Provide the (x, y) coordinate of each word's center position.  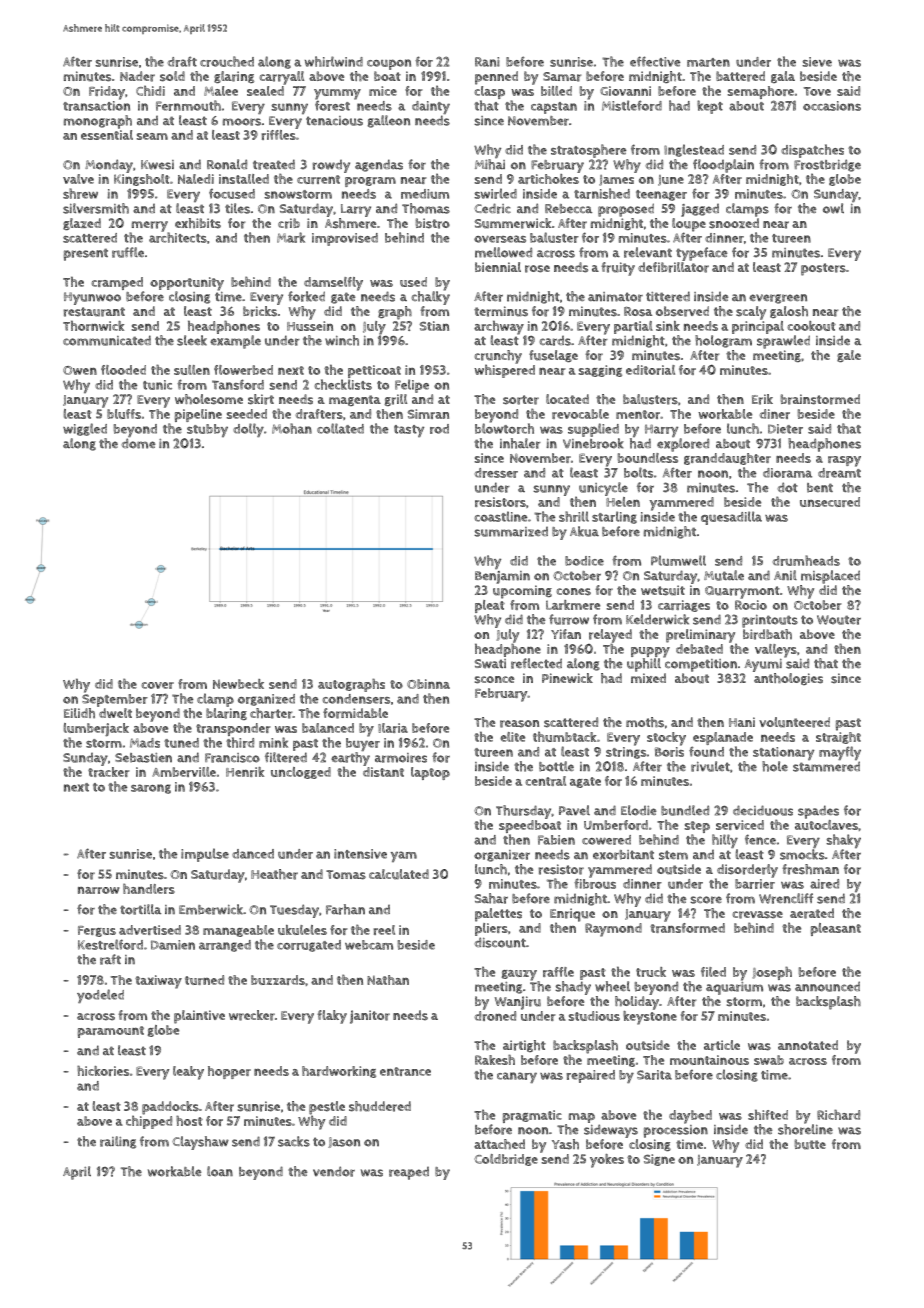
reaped (409, 1173)
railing (118, 1142)
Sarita (654, 1075)
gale (849, 356)
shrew (80, 193)
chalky (430, 298)
